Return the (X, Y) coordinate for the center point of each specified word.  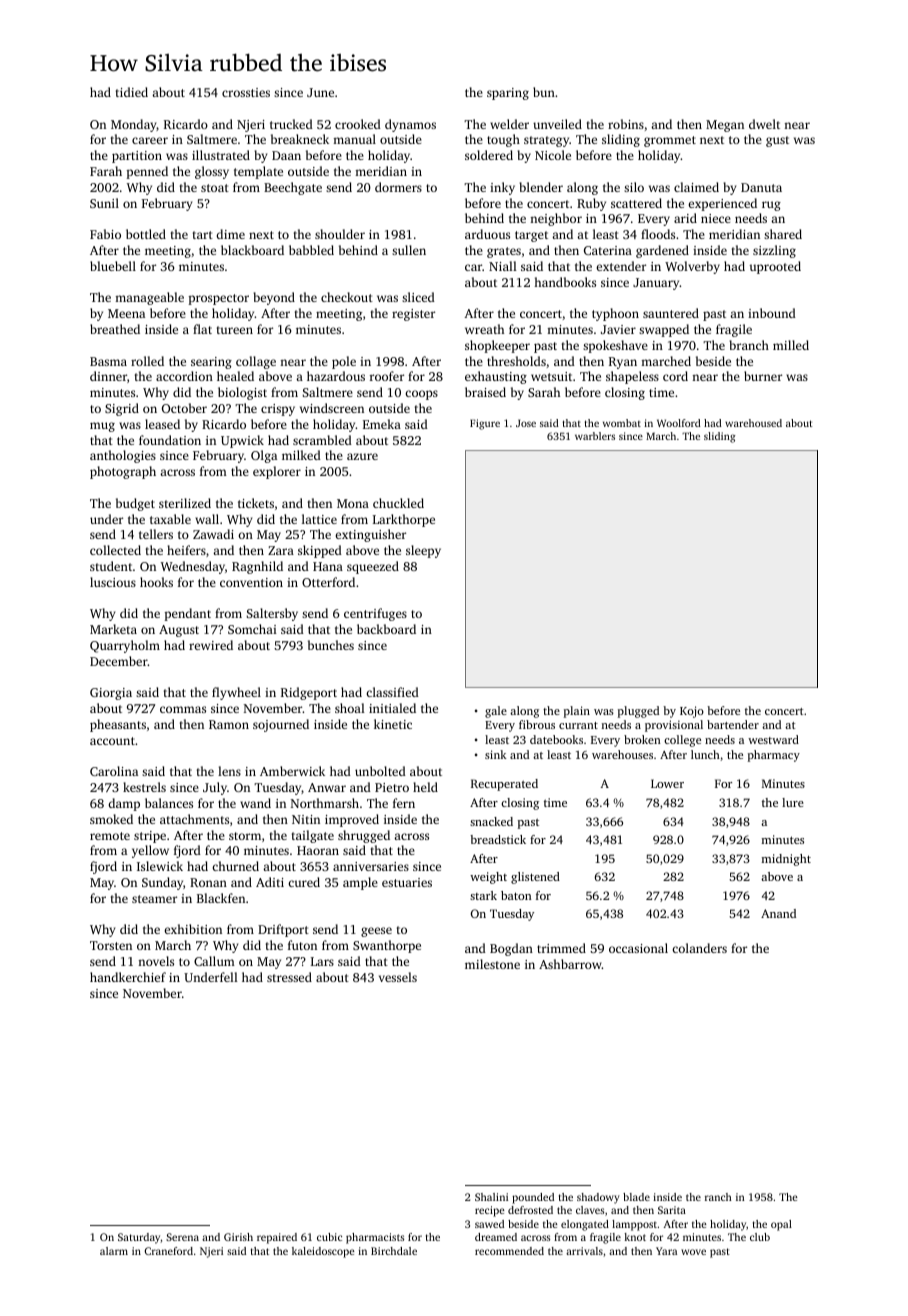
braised (485, 392)
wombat (622, 423)
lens (229, 771)
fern (404, 803)
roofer (387, 376)
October (184, 408)
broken (642, 739)
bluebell (113, 266)
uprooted (775, 267)
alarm (114, 1251)
